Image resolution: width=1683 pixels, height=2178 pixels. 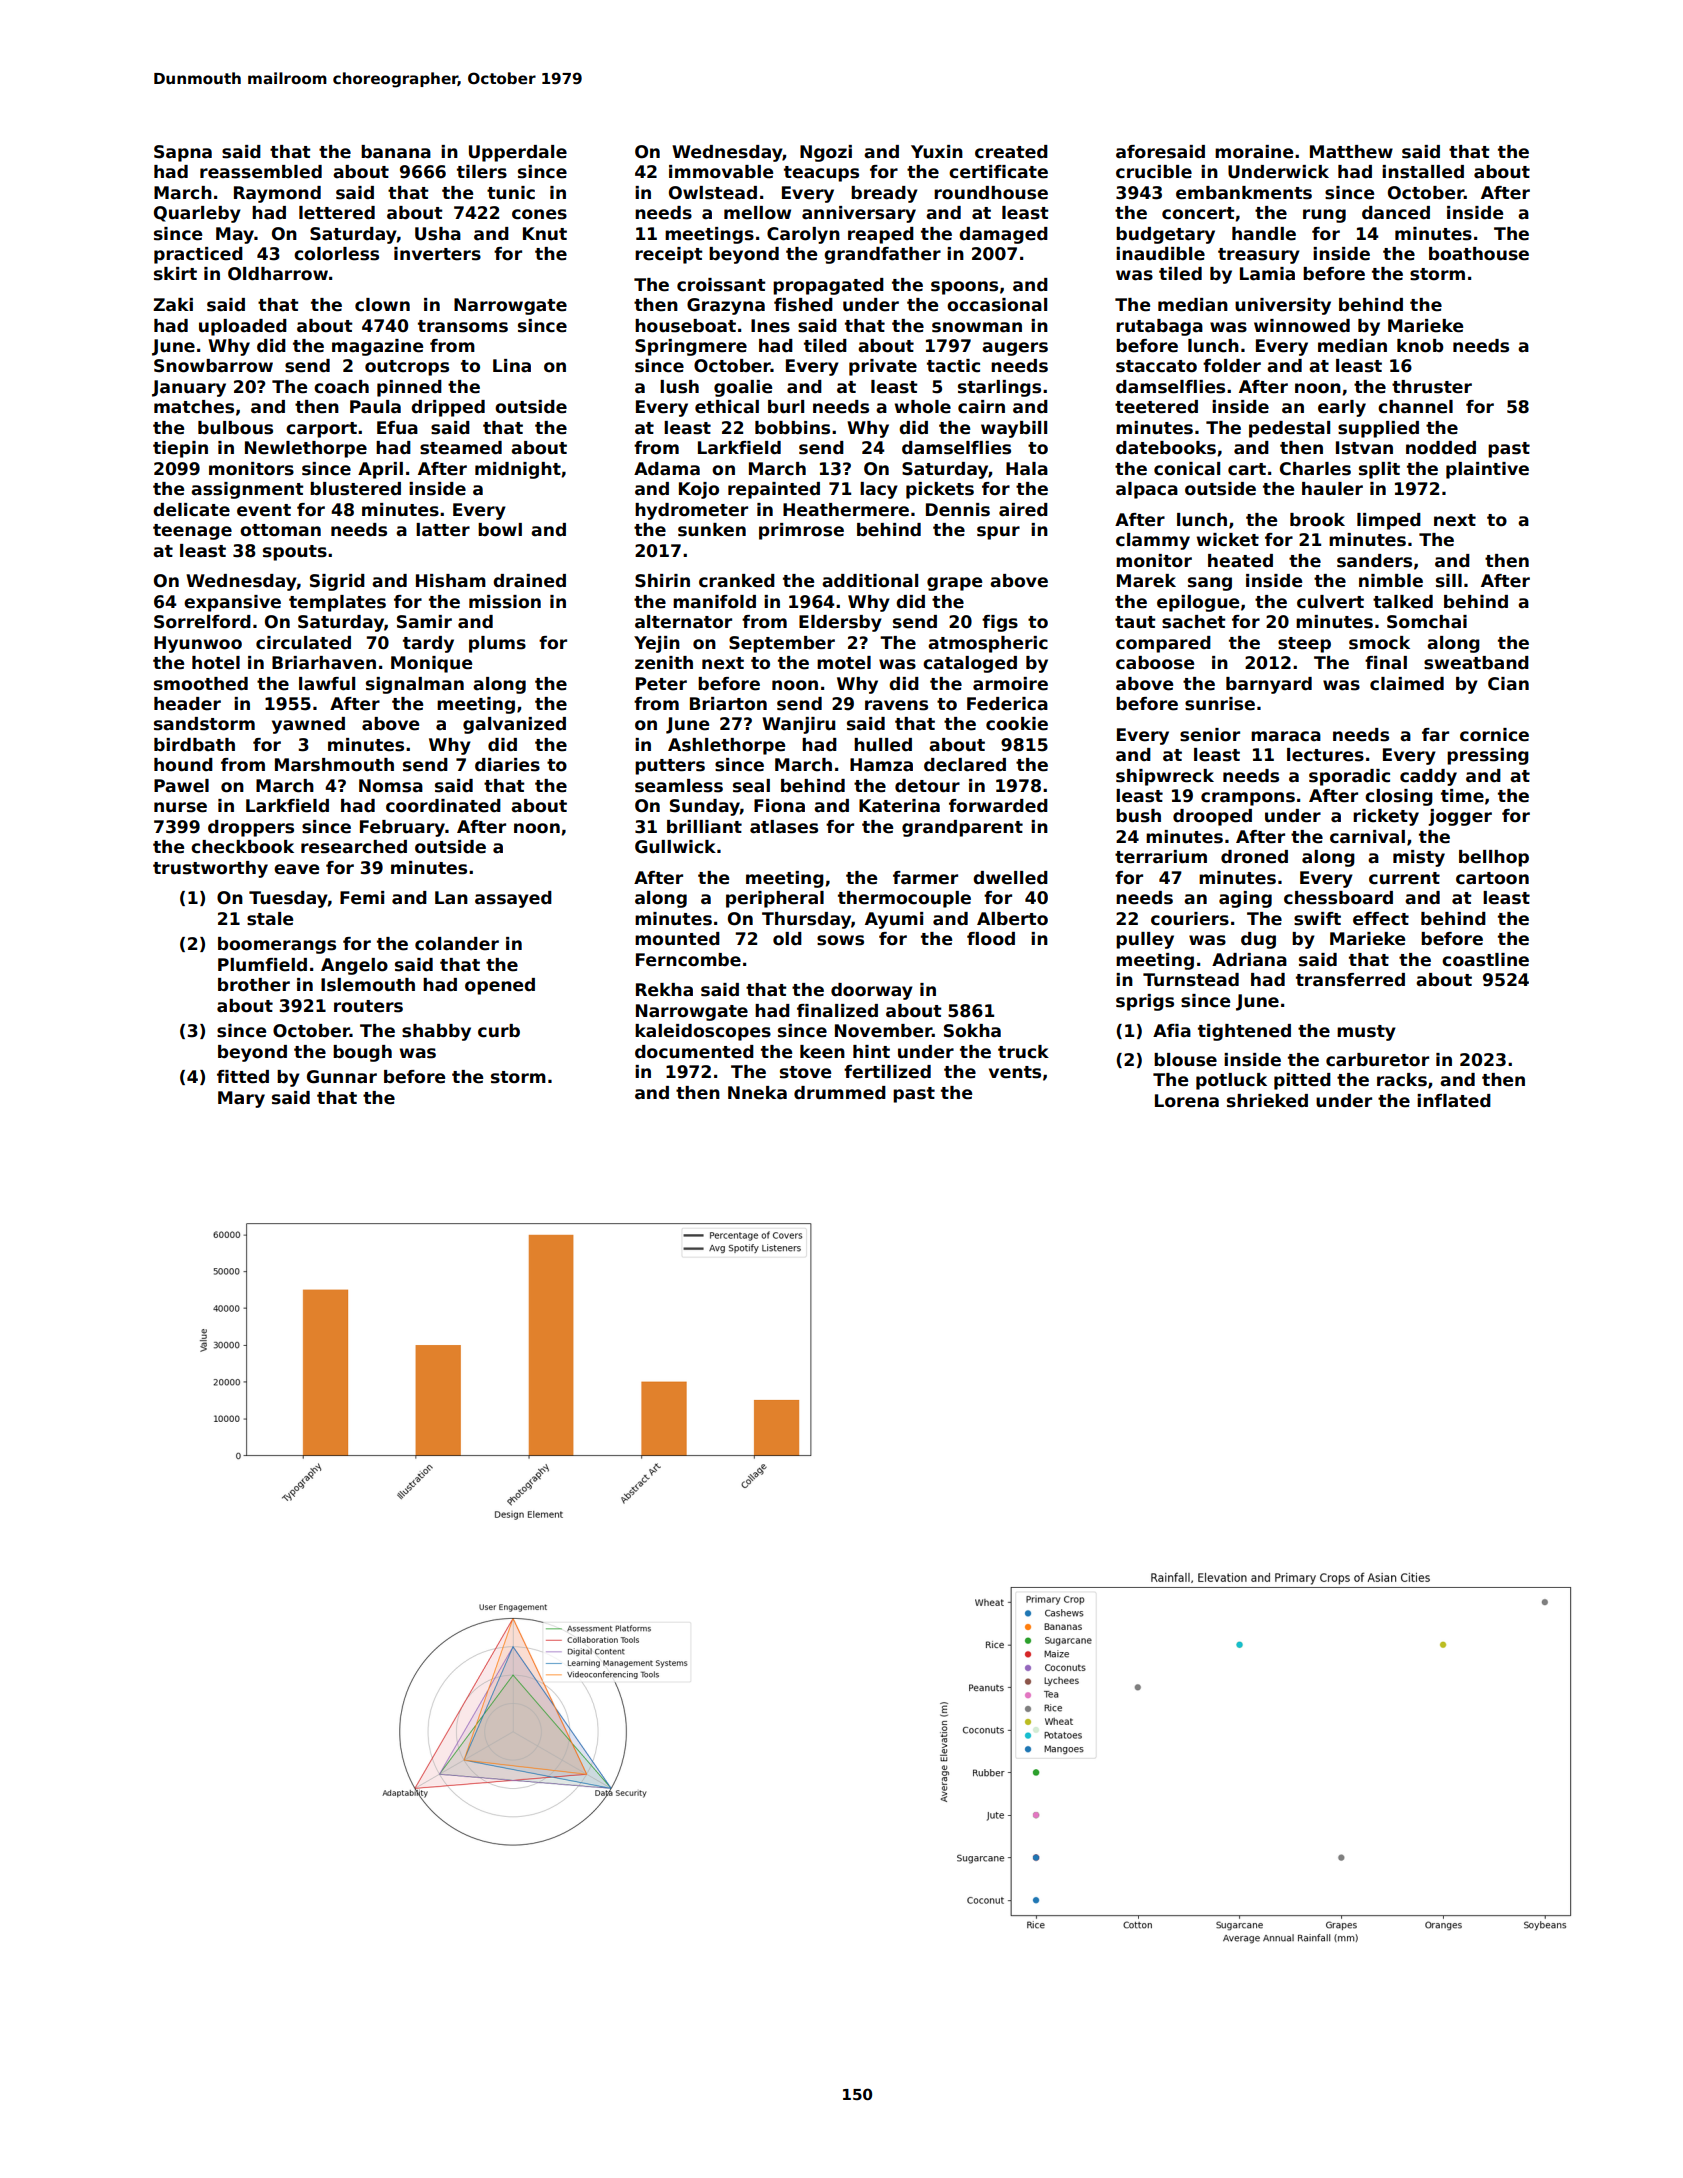 What do you see at coordinates (1240, 561) in the page?
I see `heated` at bounding box center [1240, 561].
